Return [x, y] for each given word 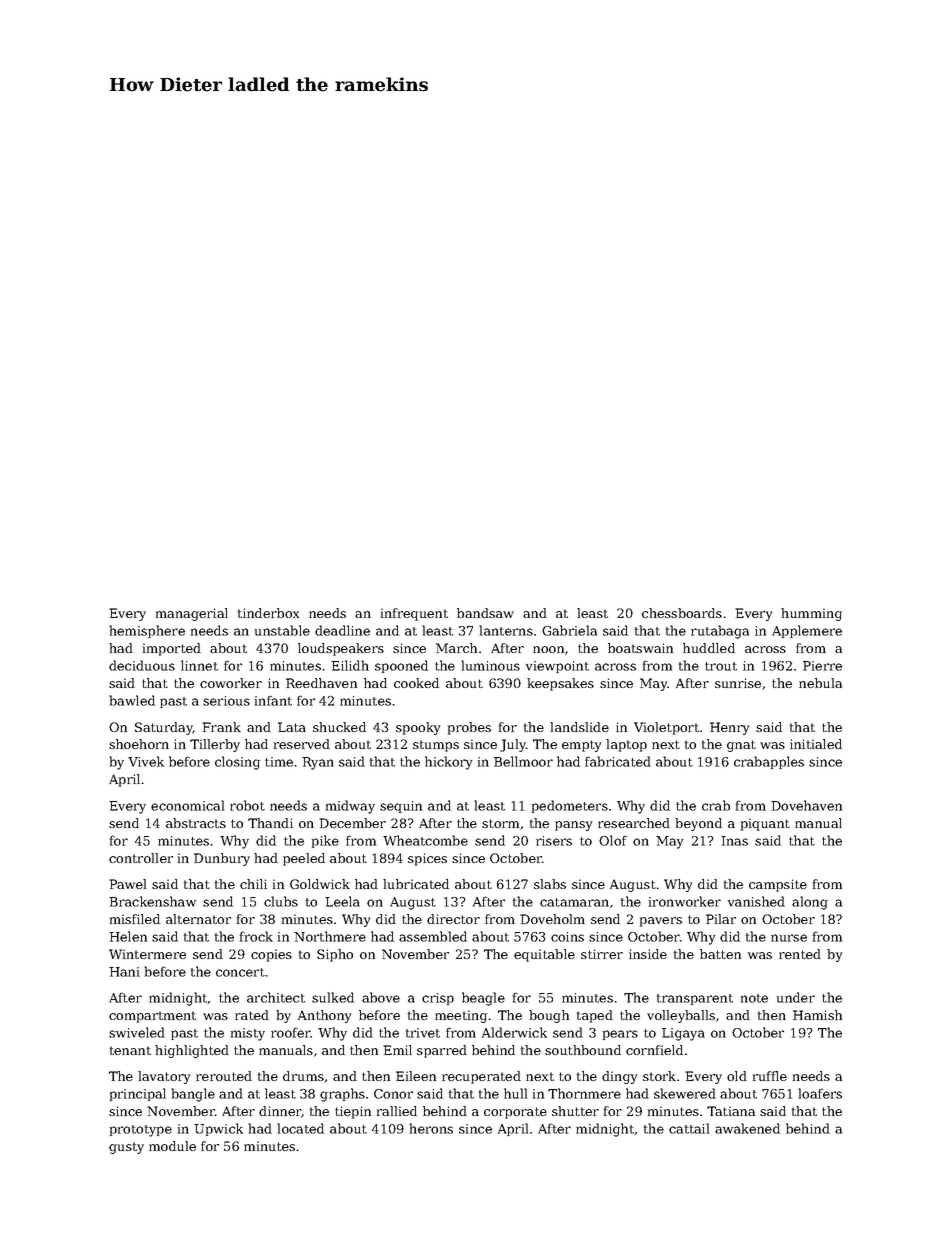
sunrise [738, 683]
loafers [820, 1093]
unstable [282, 630]
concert [240, 972]
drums [303, 1076]
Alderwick [514, 1032]
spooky [418, 728]
